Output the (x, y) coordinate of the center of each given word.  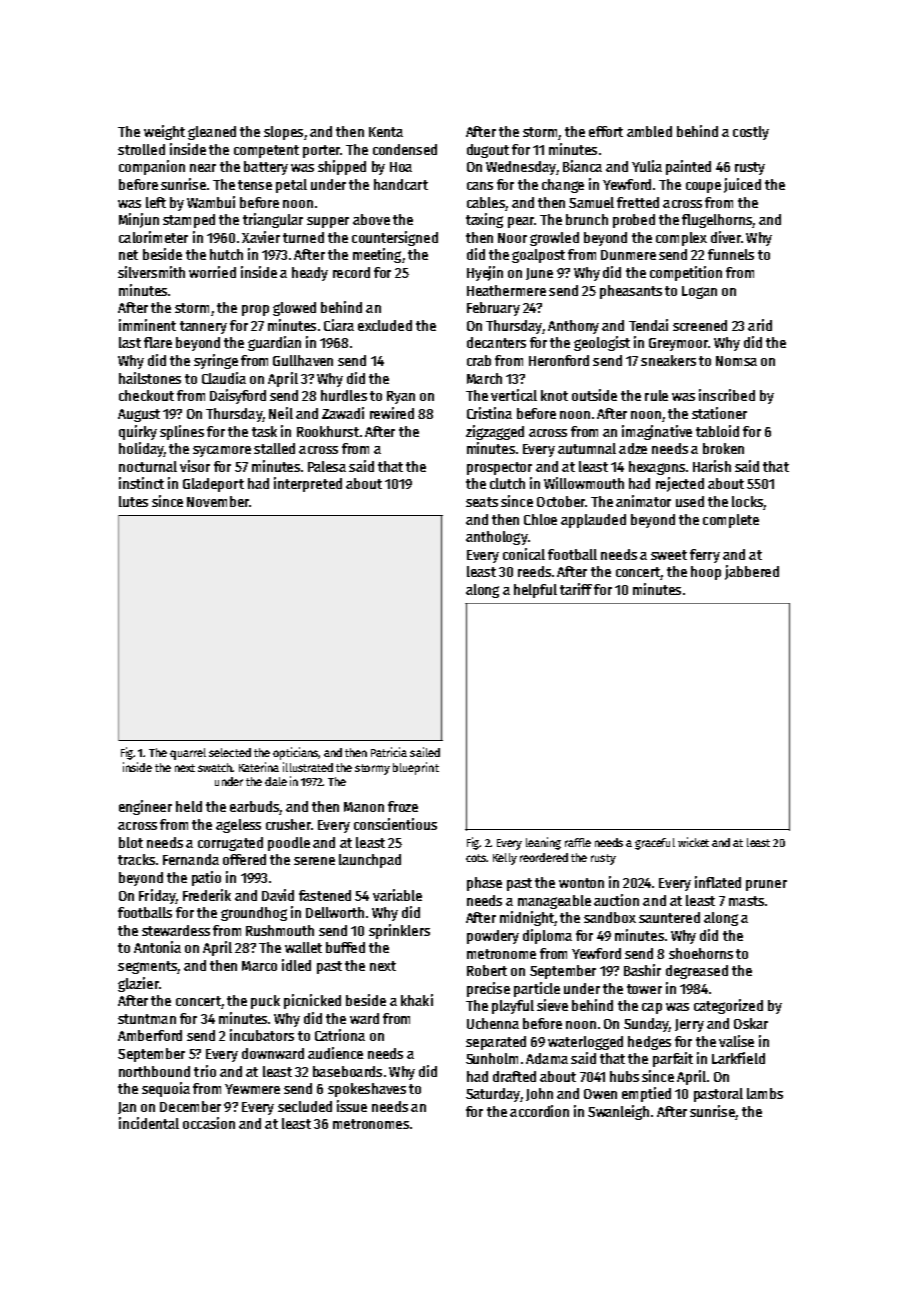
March (484, 378)
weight (164, 132)
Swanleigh (618, 1112)
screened (700, 325)
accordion (539, 1111)
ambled (649, 131)
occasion (209, 1123)
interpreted (308, 484)
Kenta (386, 132)
